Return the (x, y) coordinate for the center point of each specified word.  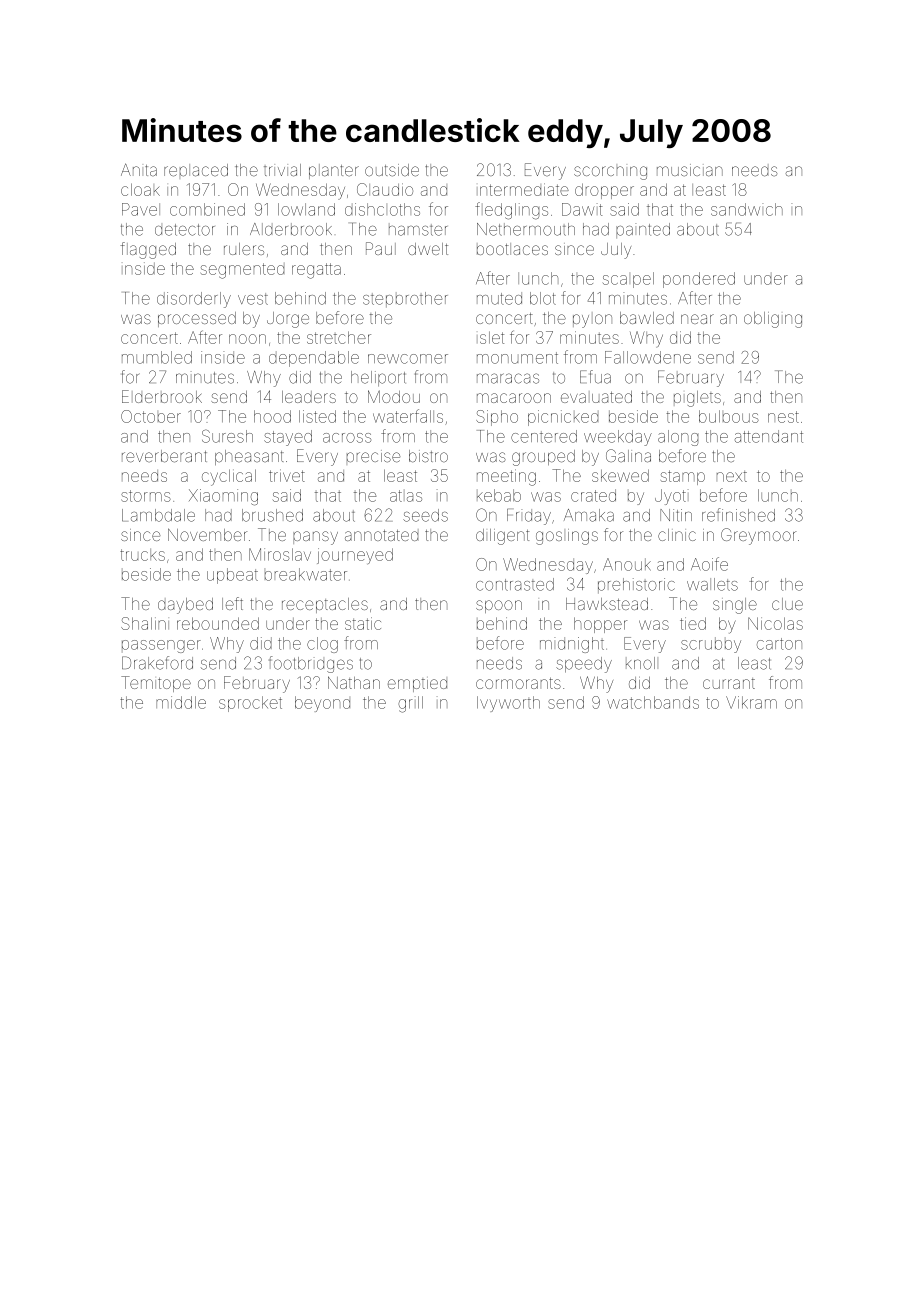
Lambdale (158, 515)
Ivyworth (508, 704)
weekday (618, 438)
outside (392, 170)
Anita (139, 169)
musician (690, 170)
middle (181, 702)
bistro (428, 456)
